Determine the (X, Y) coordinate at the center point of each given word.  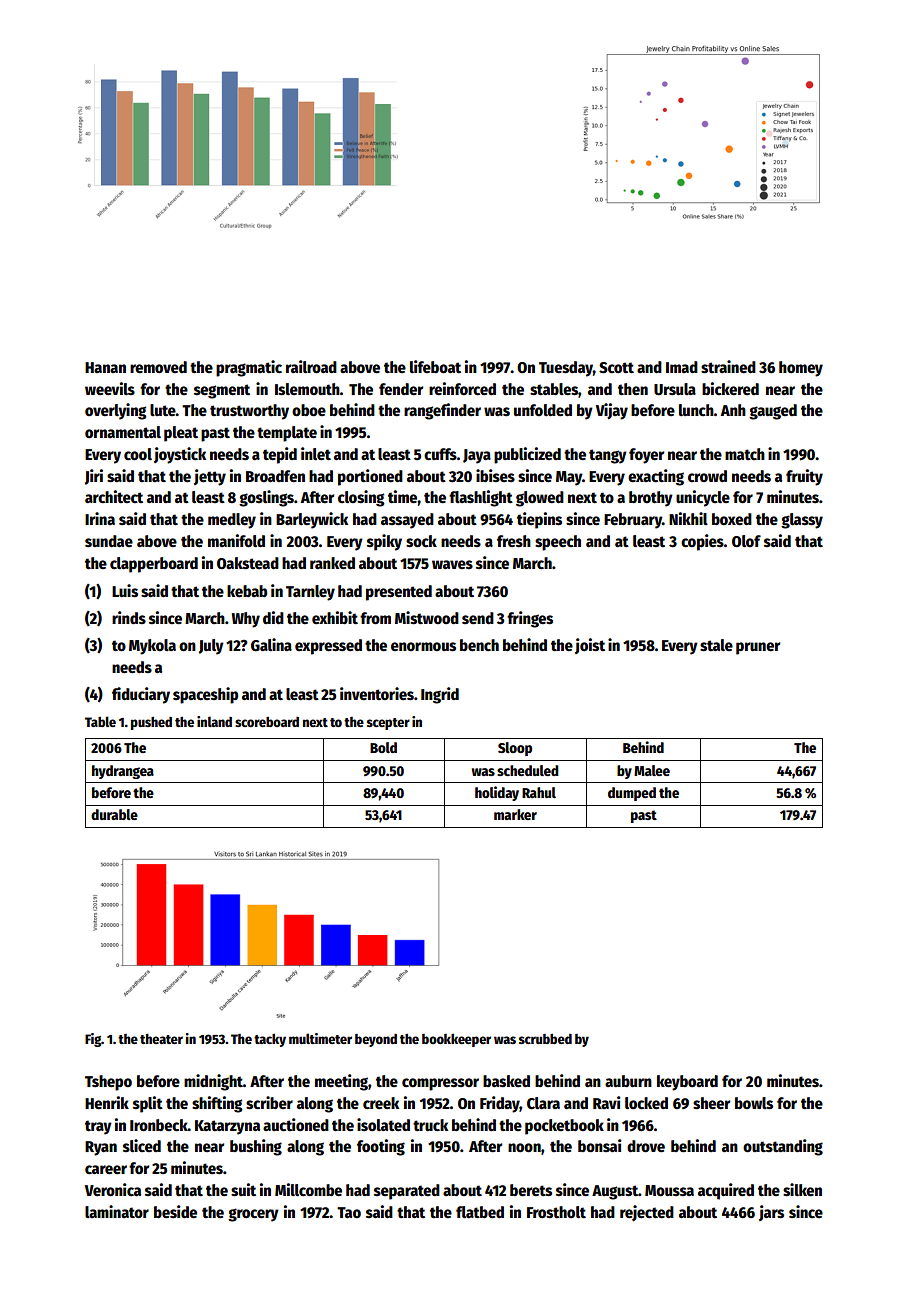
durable (114, 814)
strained (728, 367)
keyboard (687, 1083)
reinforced (462, 389)
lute (163, 410)
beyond (376, 1040)
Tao (349, 1212)
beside (175, 1212)
